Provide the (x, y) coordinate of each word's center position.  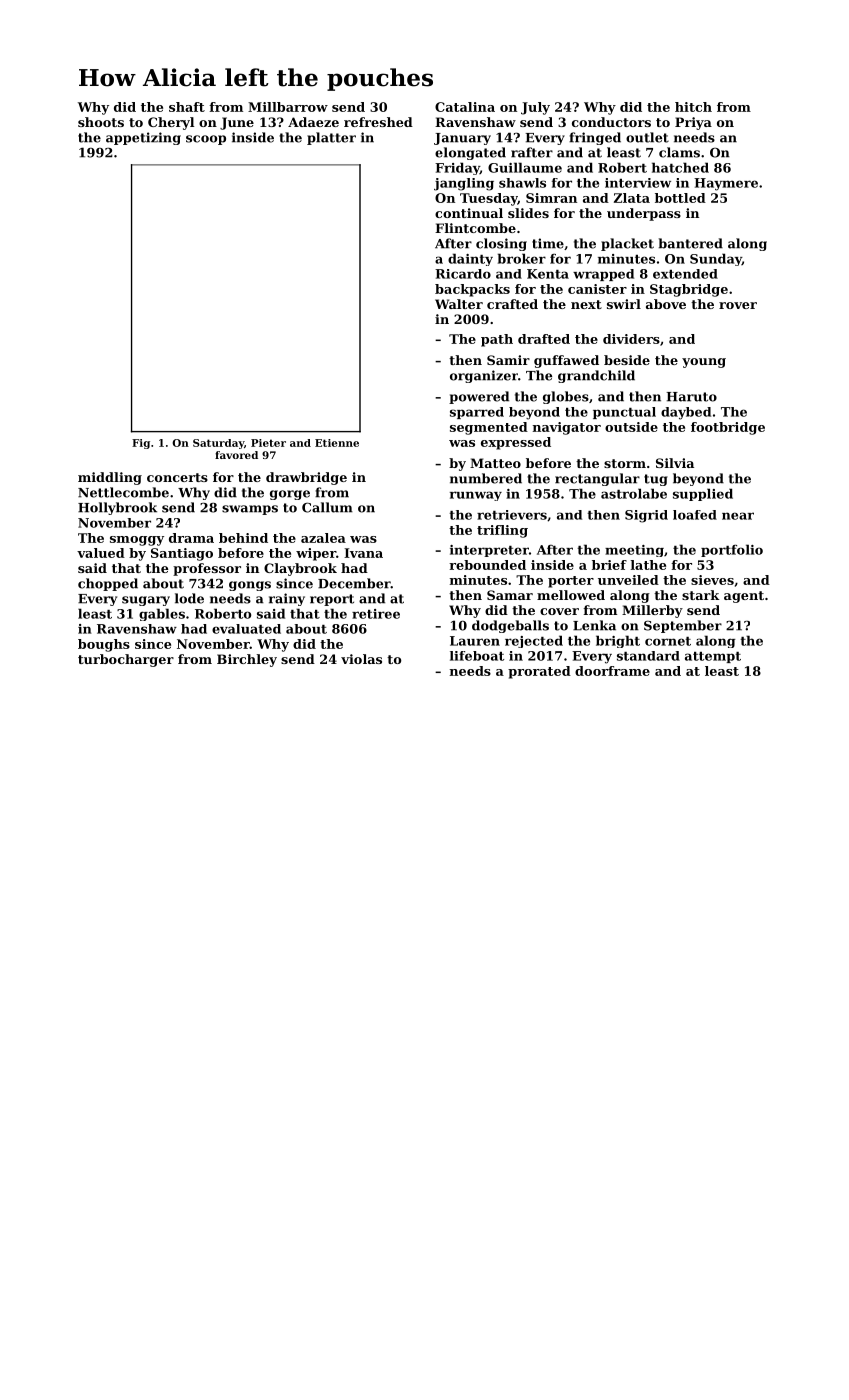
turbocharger (126, 660)
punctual (624, 413)
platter (331, 138)
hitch (693, 107)
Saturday (218, 444)
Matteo (495, 463)
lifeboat (477, 656)
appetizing (143, 138)
